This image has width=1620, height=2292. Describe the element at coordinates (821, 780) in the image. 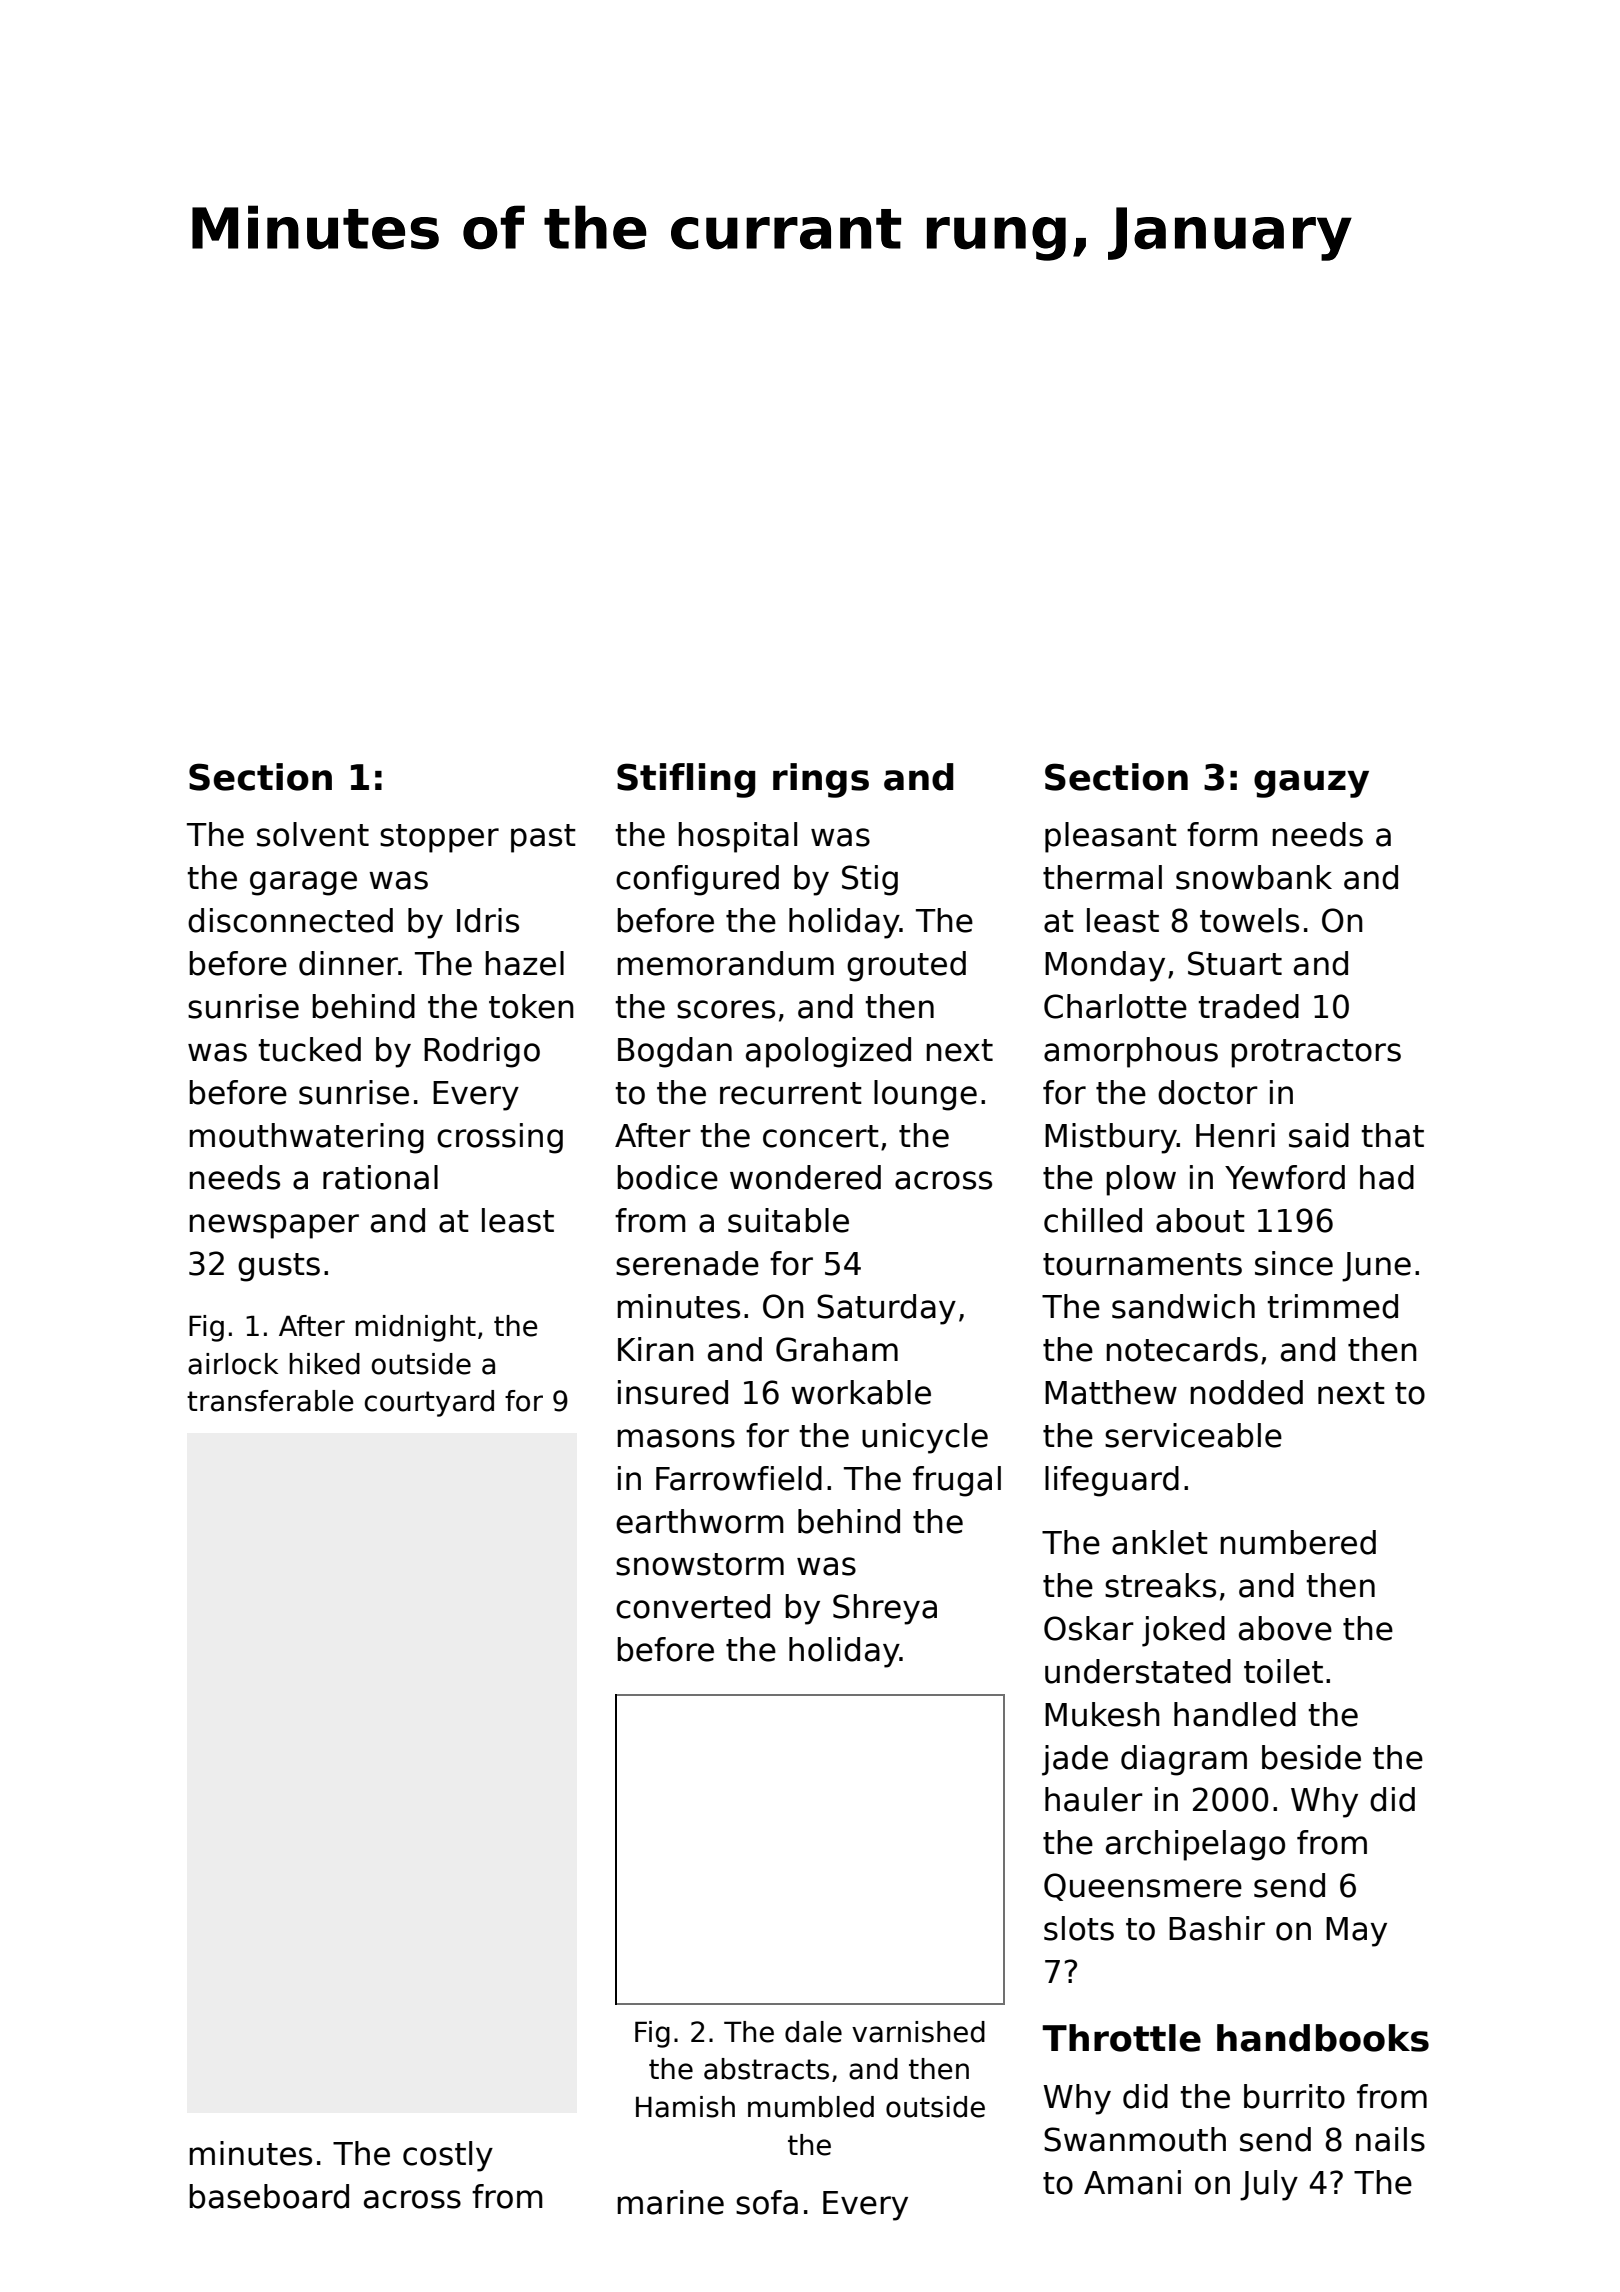

I see `rings` at that location.
